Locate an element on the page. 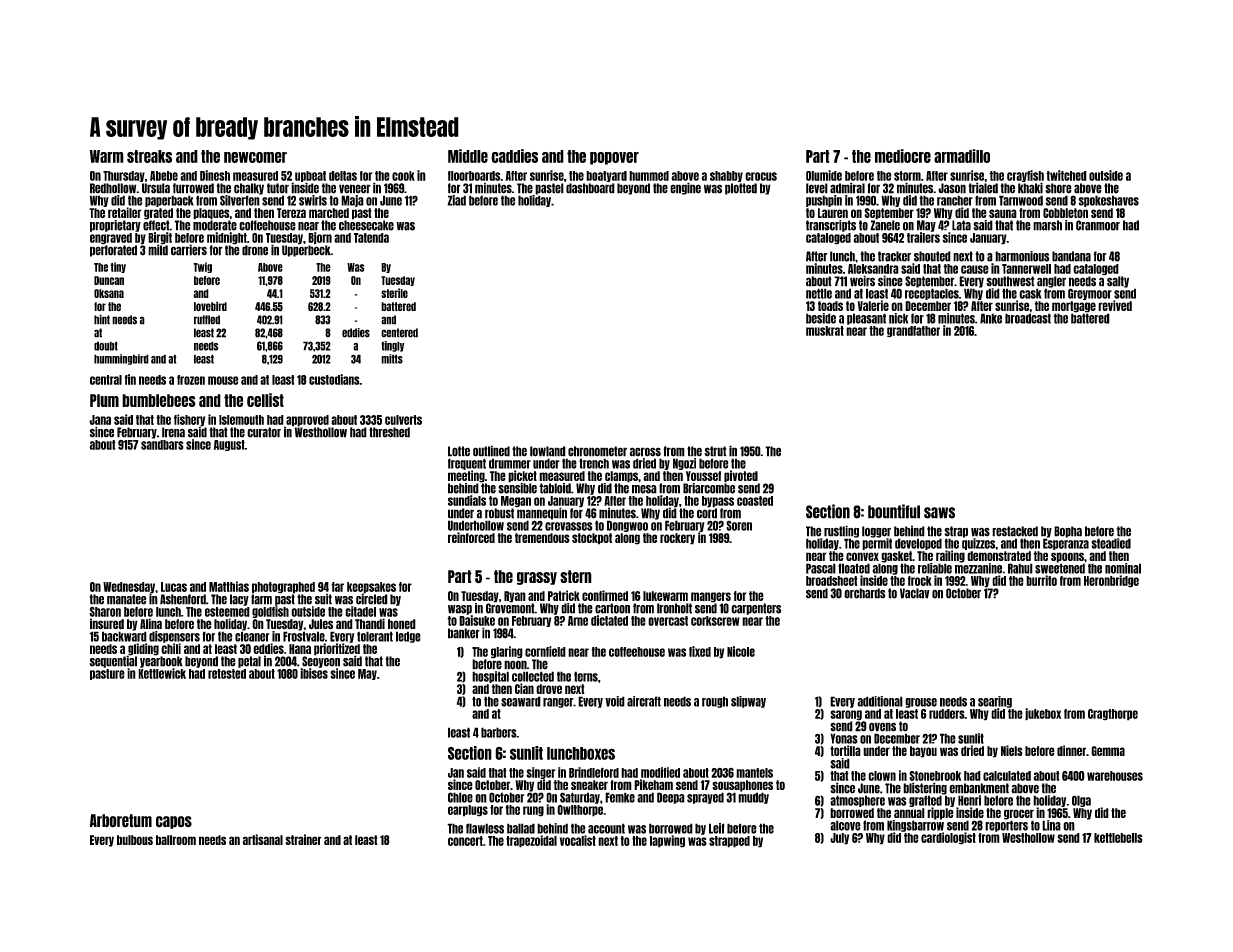  centered is located at coordinates (399, 333).
